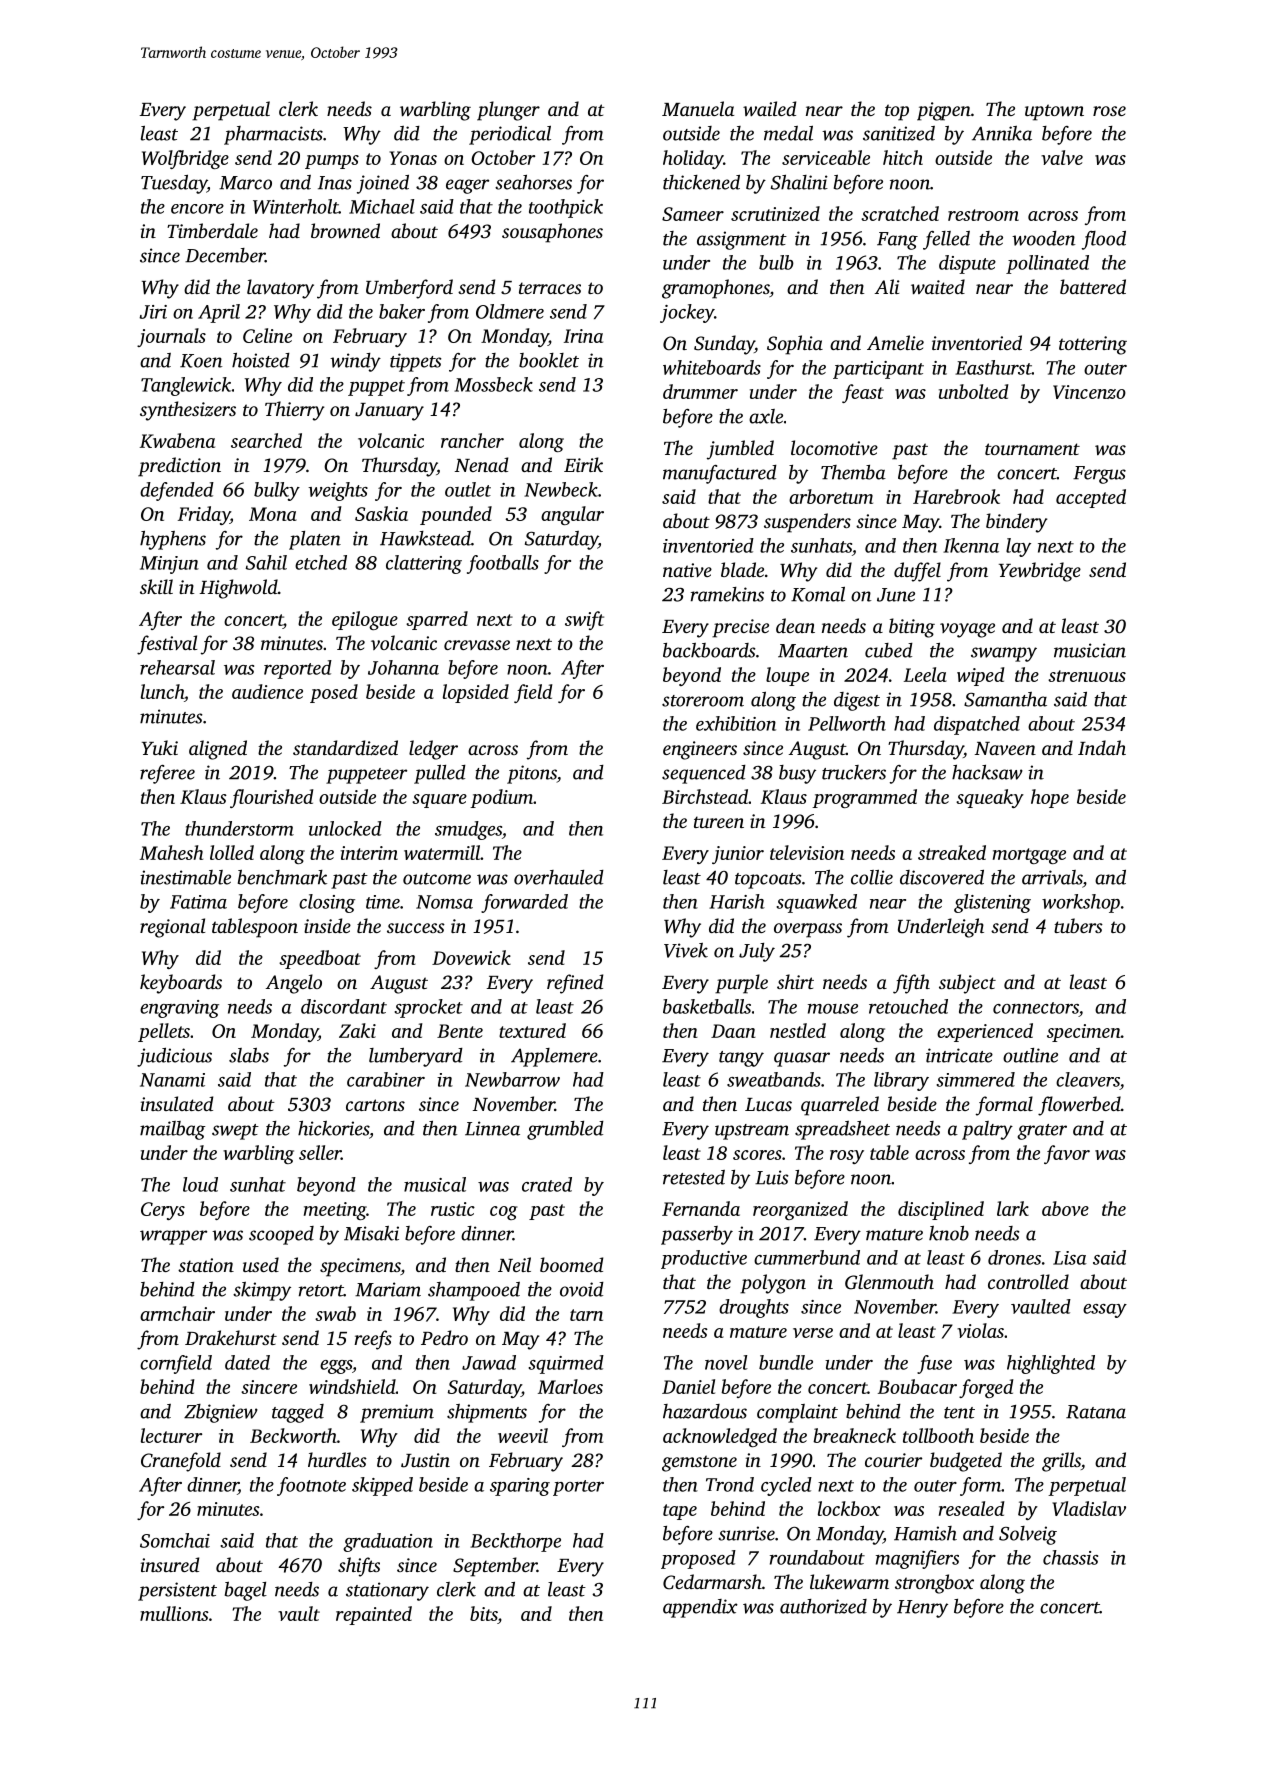 Image resolution: width=1266 pixels, height=1790 pixels. I want to click on gemstone, so click(699, 1463).
